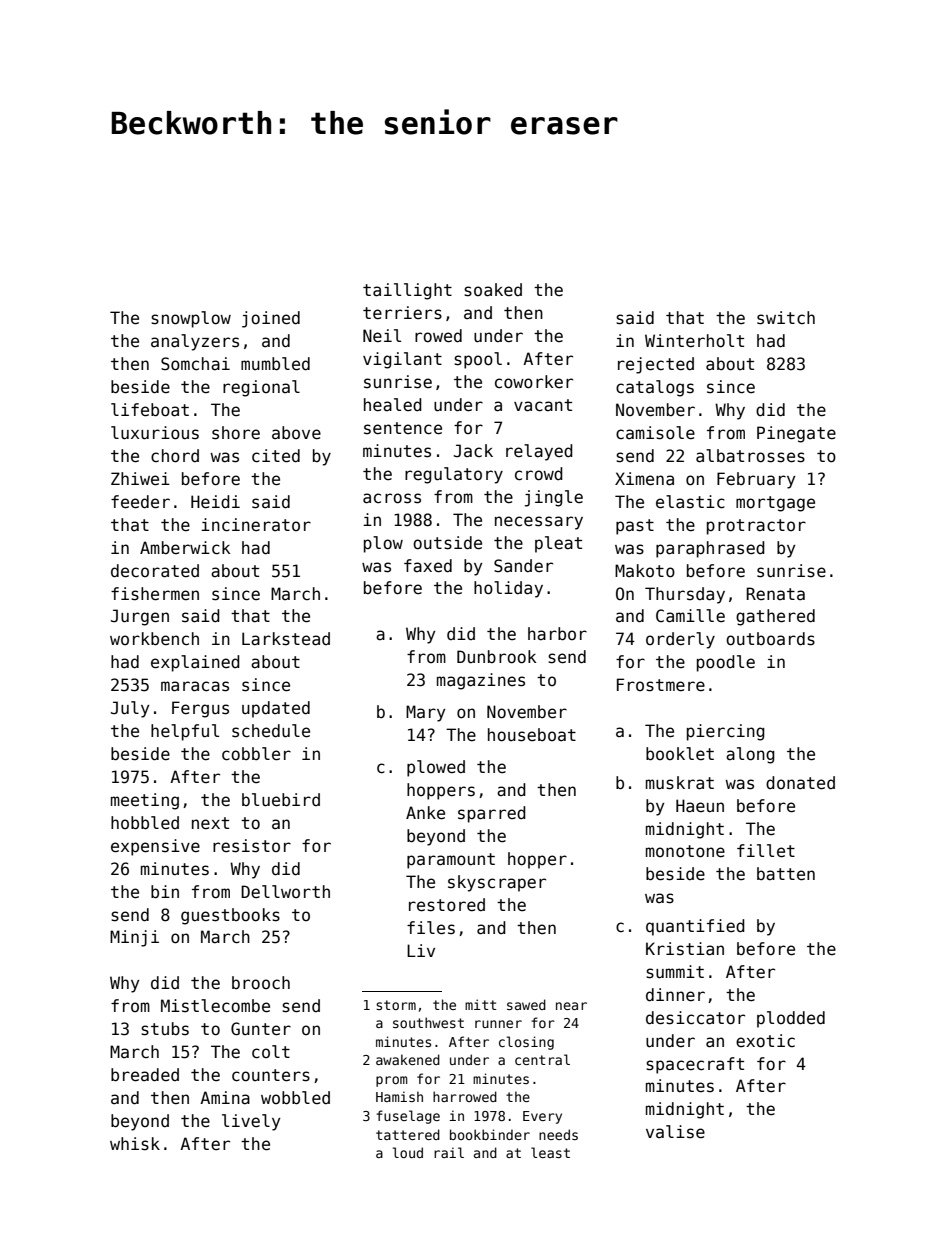 This document has width=952, height=1233. Describe the element at coordinates (694, 341) in the document. I see `Winterholt` at that location.
